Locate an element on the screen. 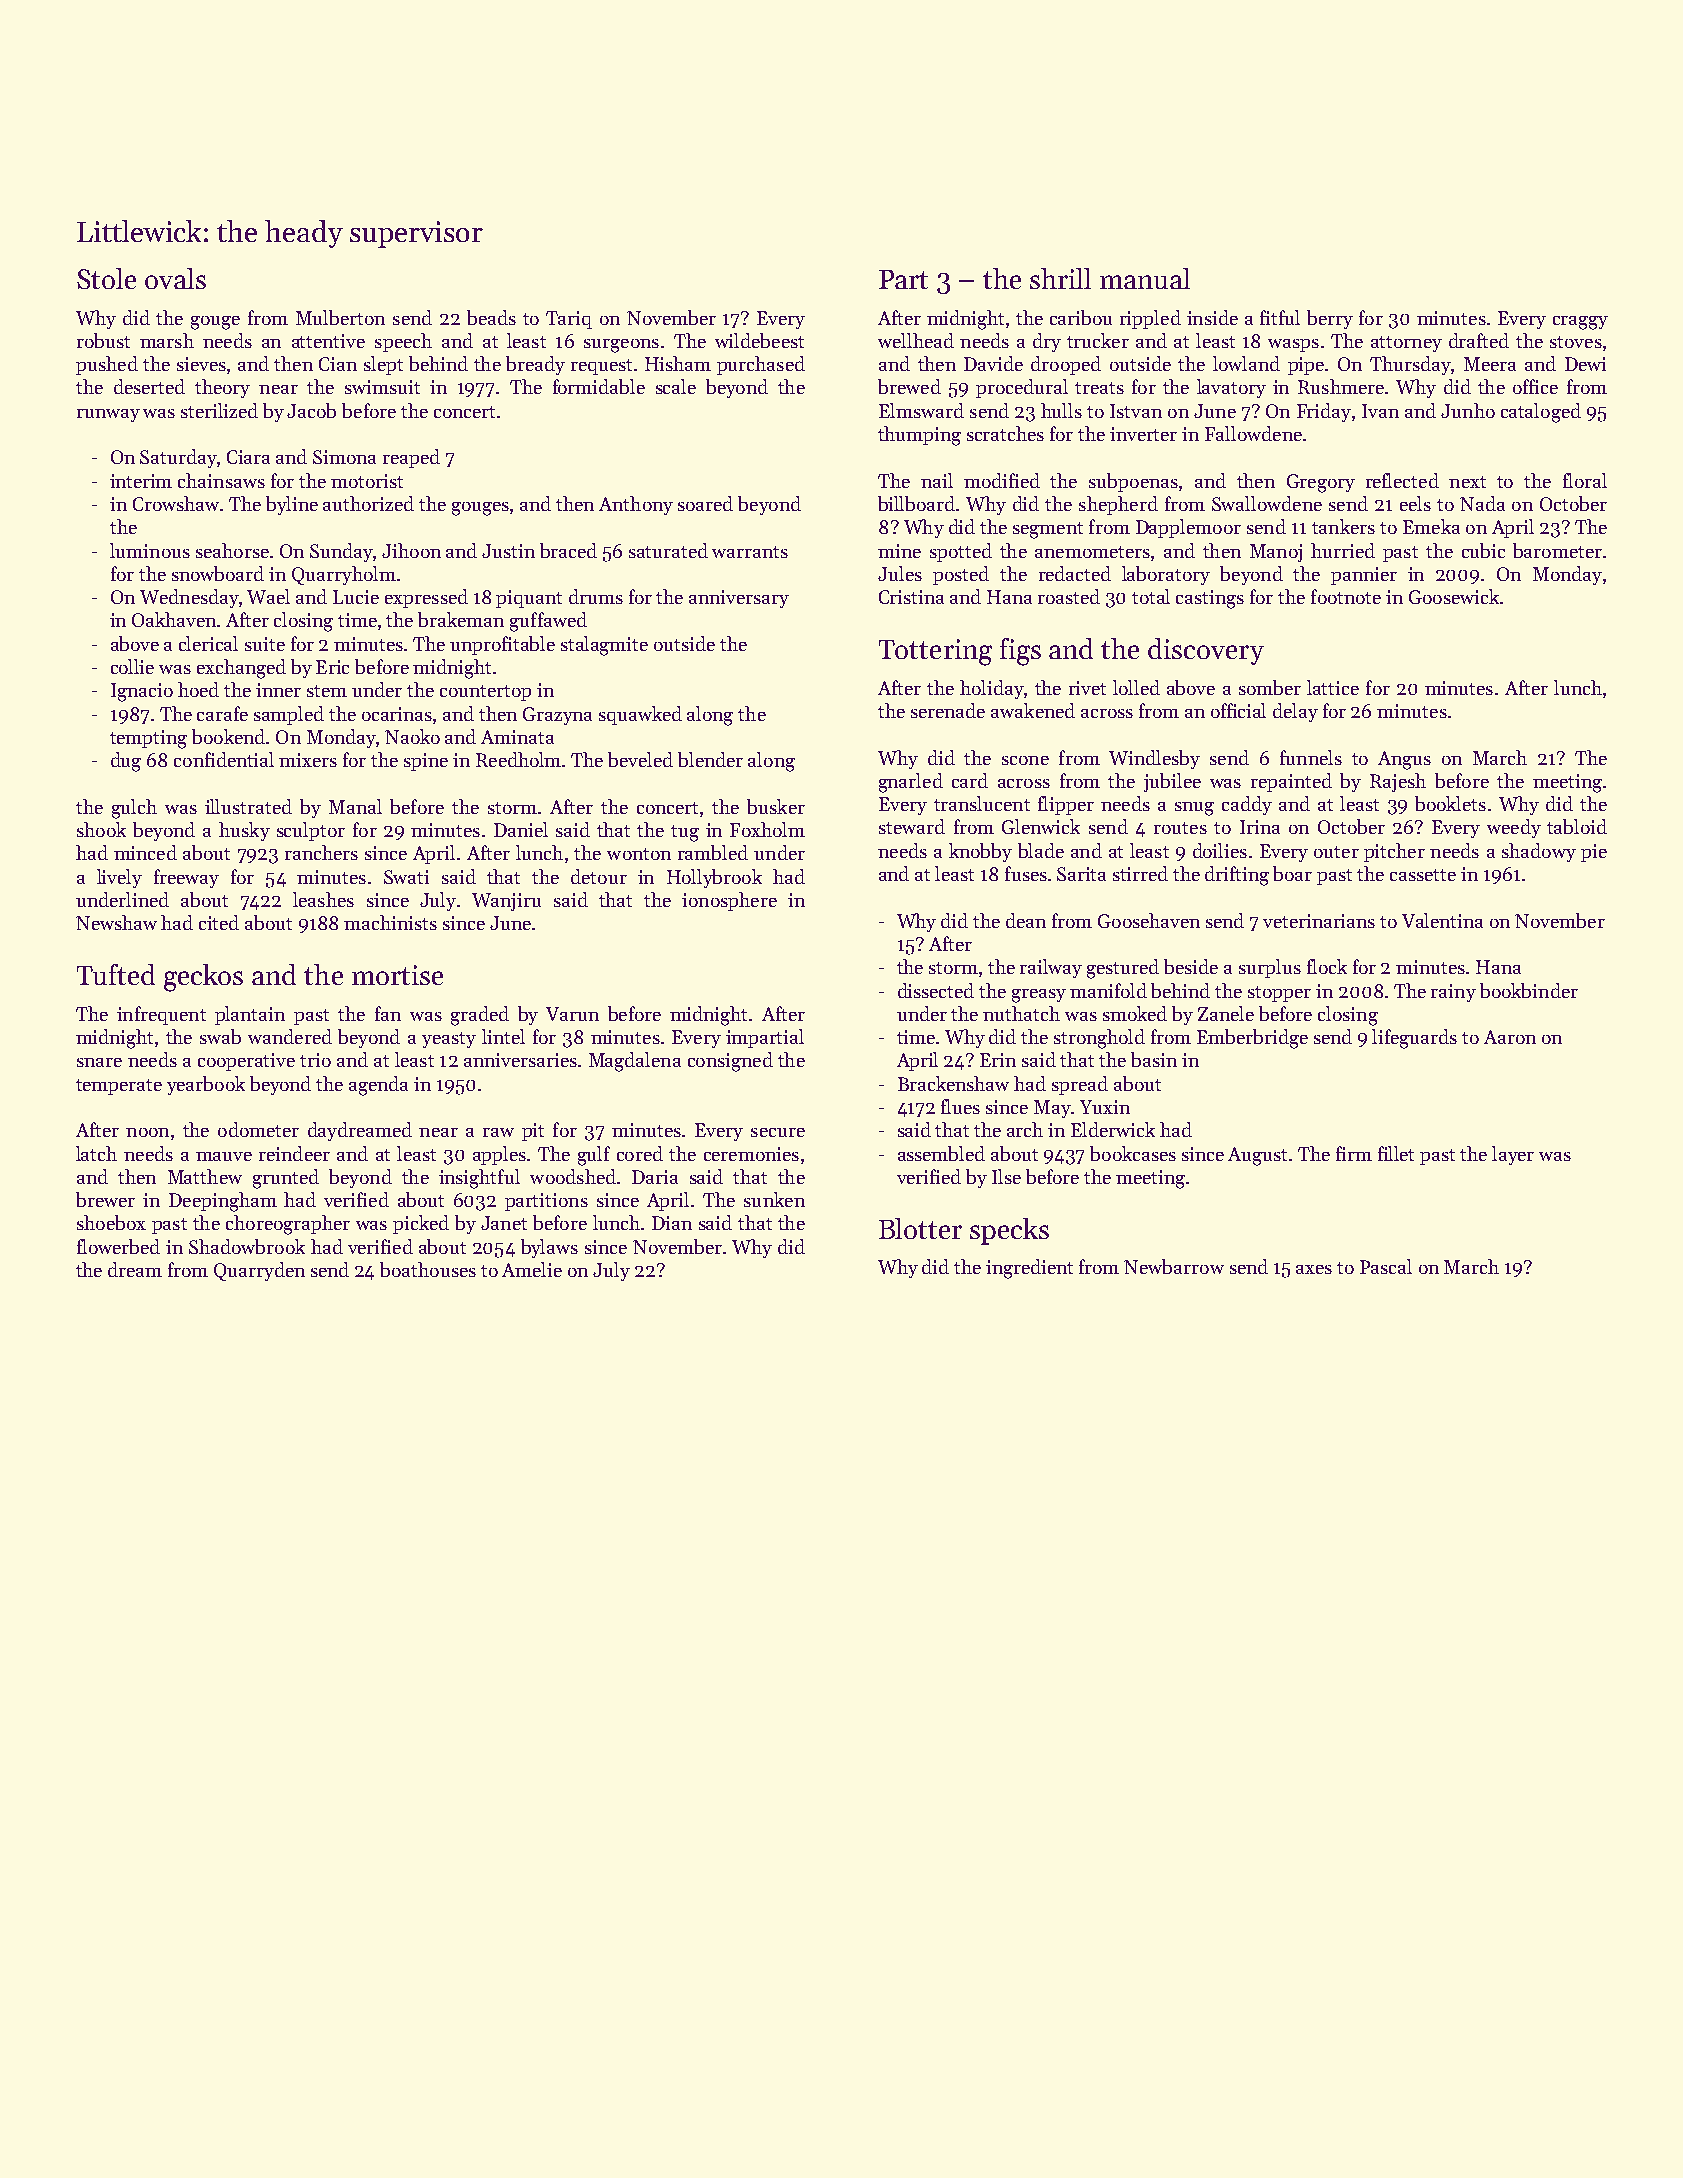  Wael is located at coordinates (268, 596).
